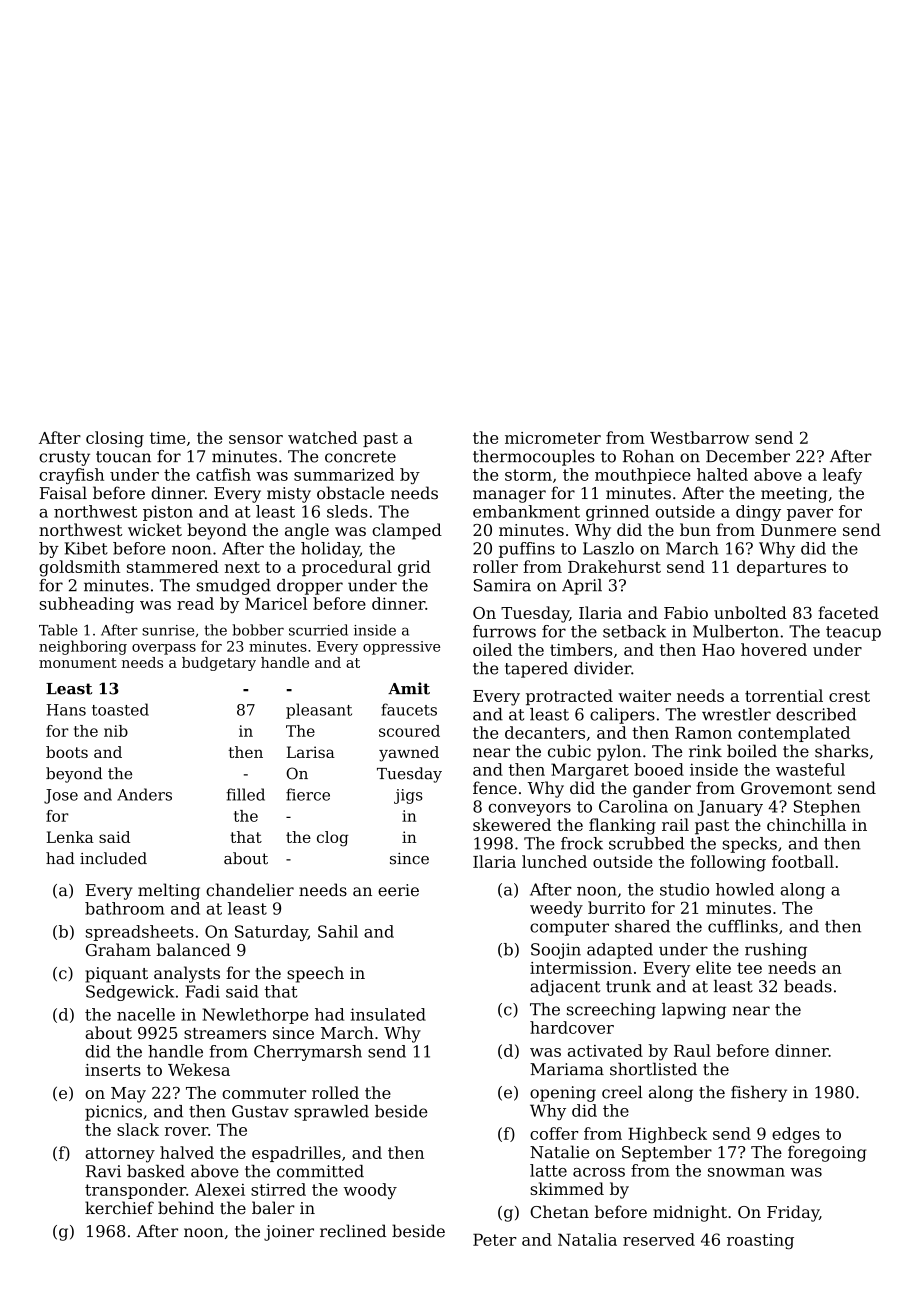  What do you see at coordinates (796, 1135) in the screenshot?
I see `edges` at bounding box center [796, 1135].
